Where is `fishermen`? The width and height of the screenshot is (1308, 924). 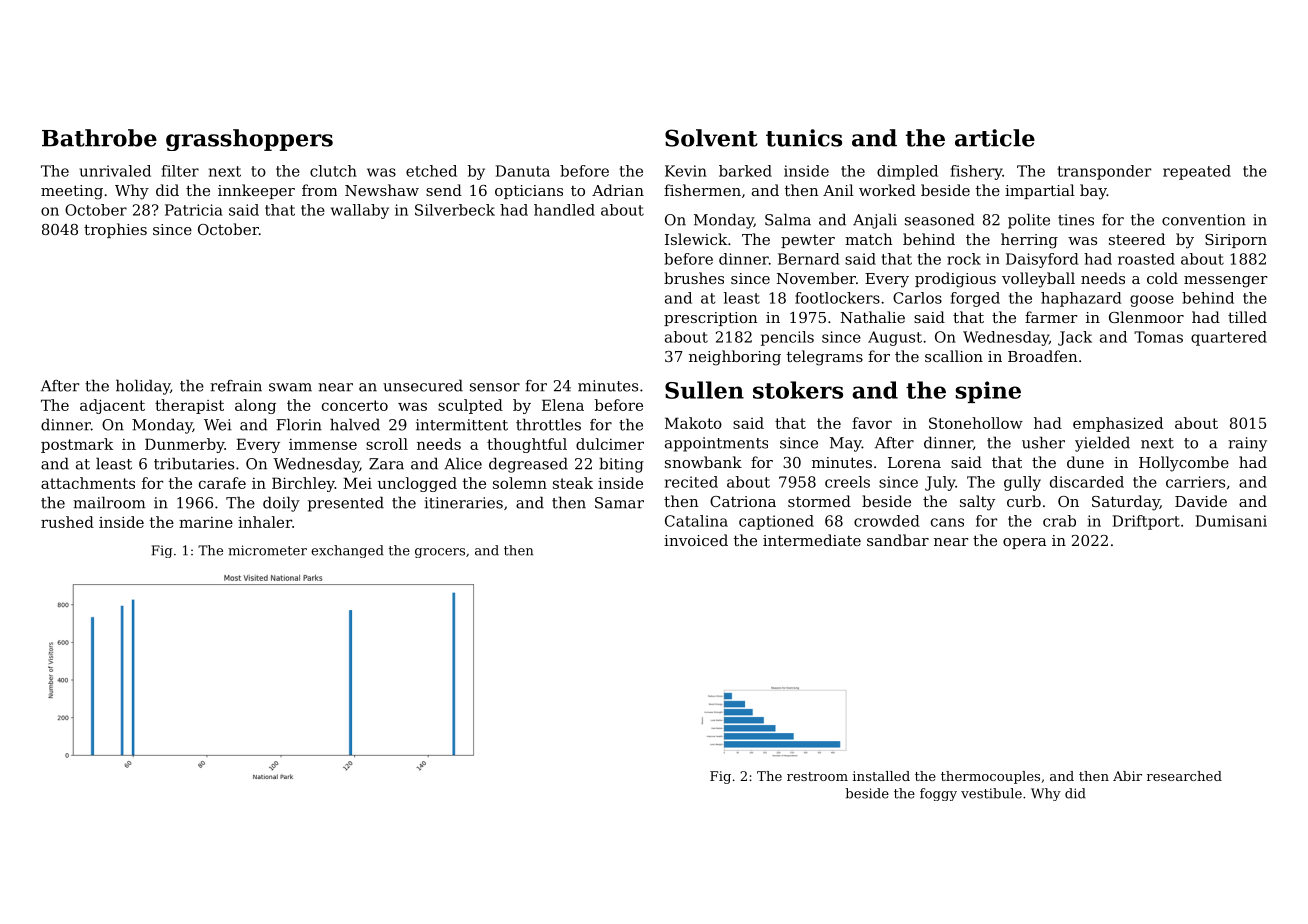
fishermen is located at coordinates (702, 190).
